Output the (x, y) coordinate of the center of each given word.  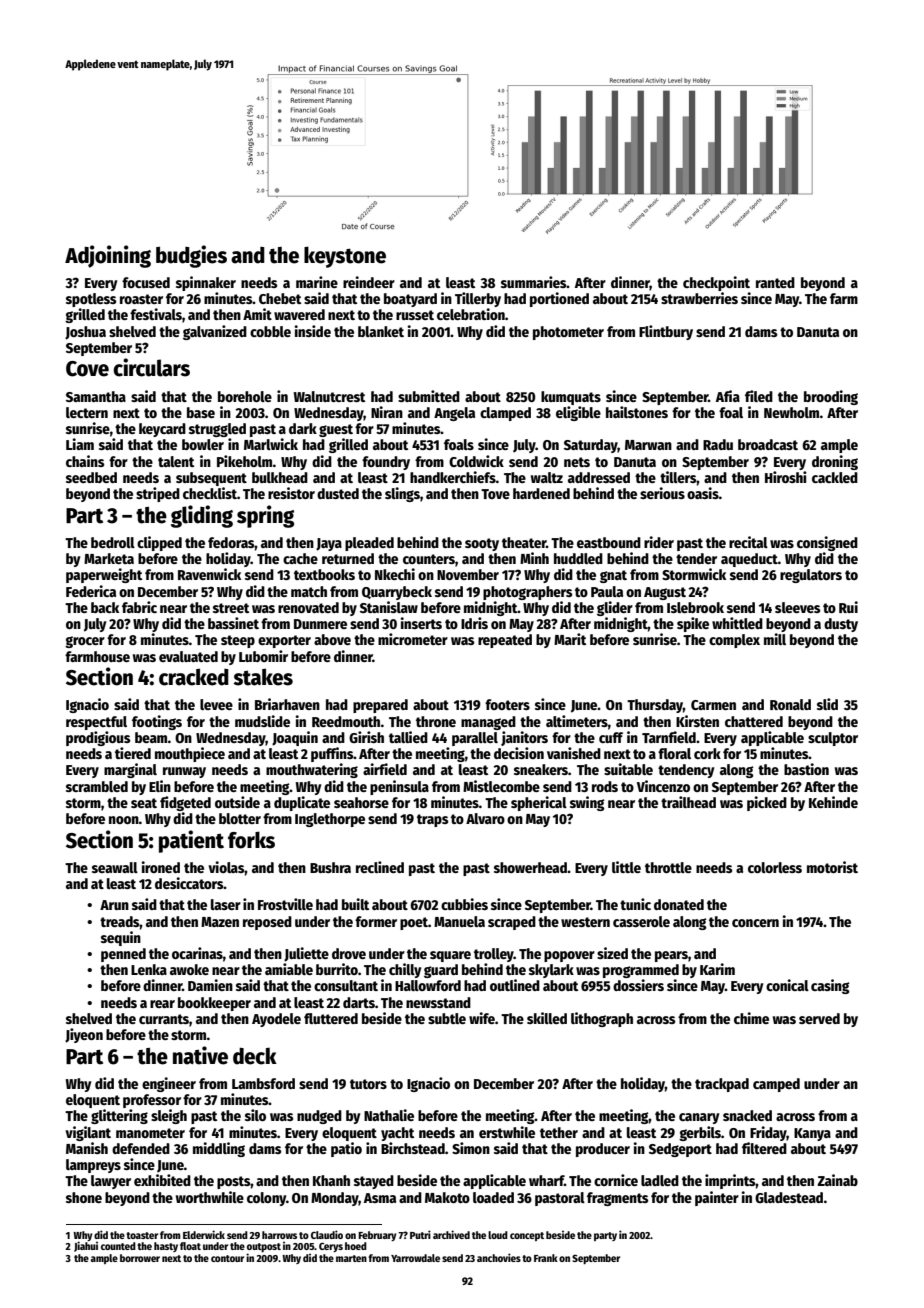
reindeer (369, 282)
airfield (385, 769)
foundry (386, 463)
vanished (574, 753)
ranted (775, 282)
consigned (827, 543)
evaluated (188, 656)
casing (830, 986)
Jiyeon (84, 1035)
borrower (140, 1258)
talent (176, 461)
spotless (91, 300)
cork (707, 753)
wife (482, 1018)
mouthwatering (312, 770)
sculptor (833, 739)
